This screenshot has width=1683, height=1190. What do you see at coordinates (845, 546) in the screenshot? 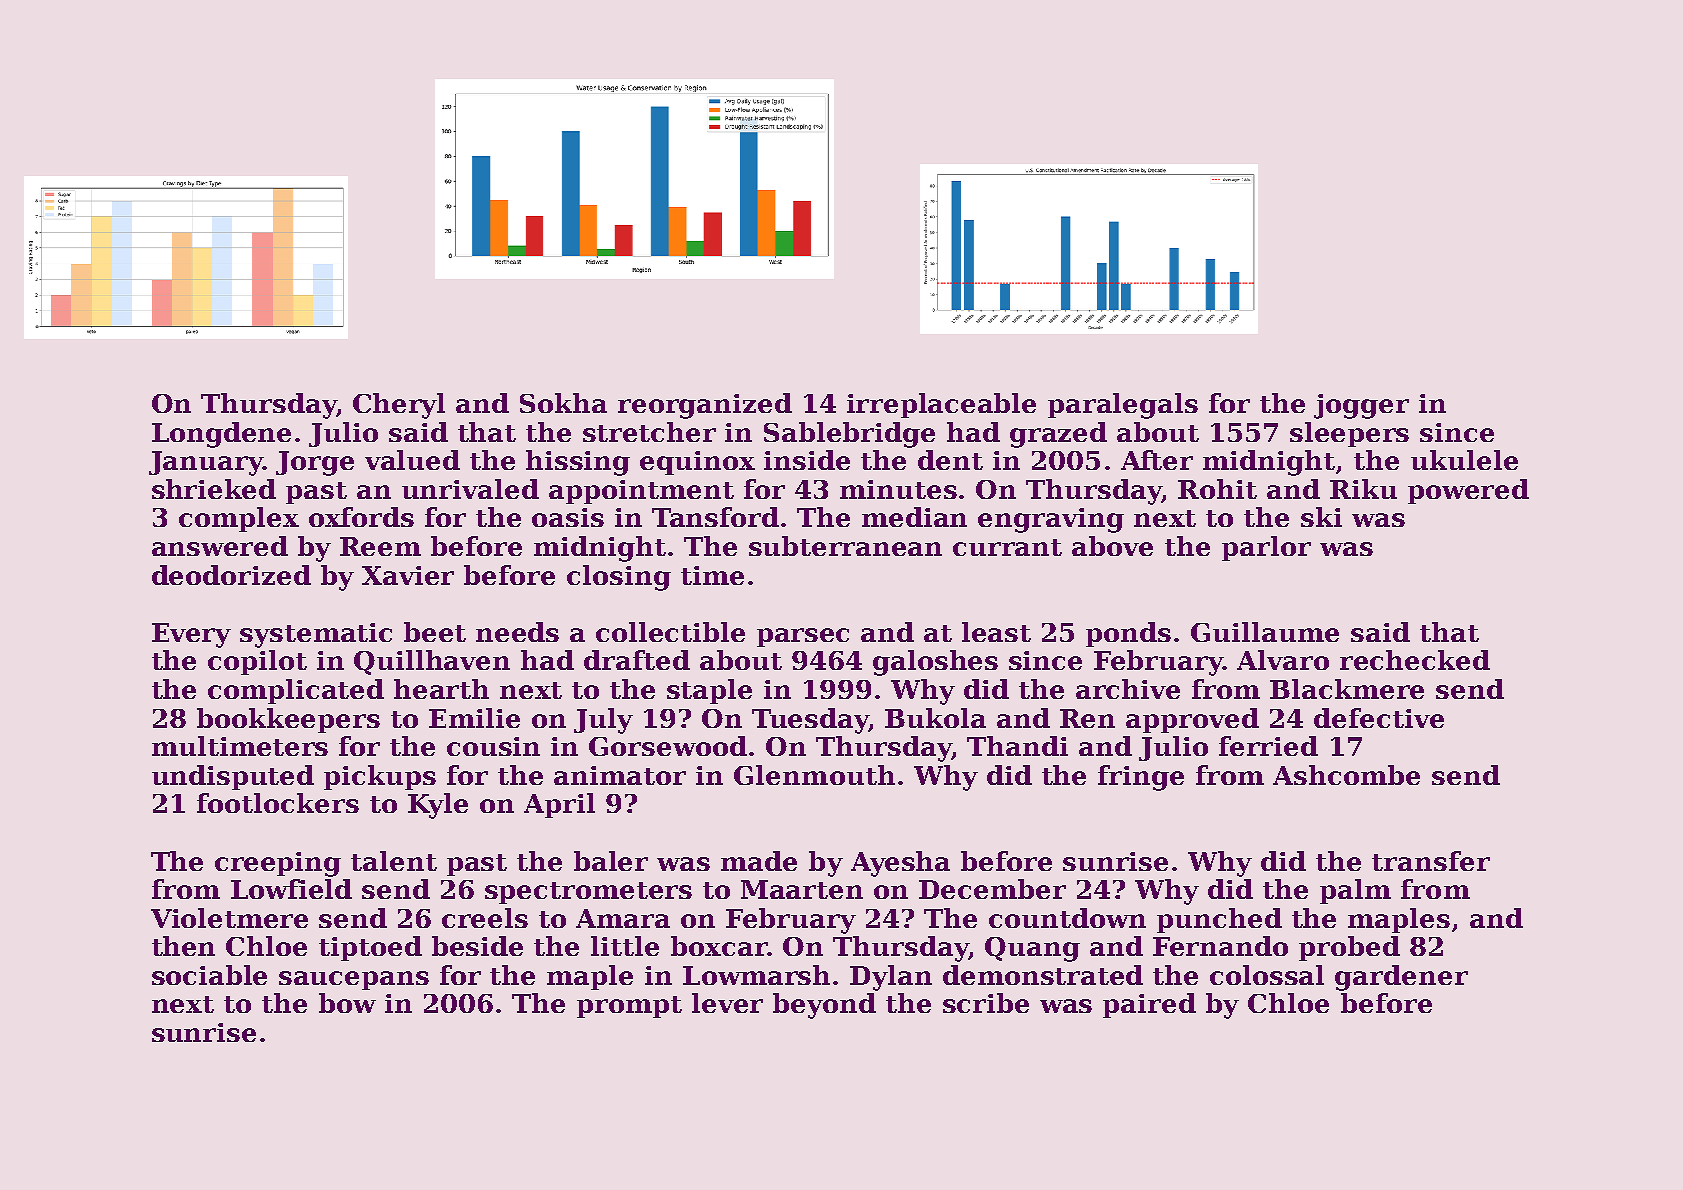
I see `subterranean` at bounding box center [845, 546].
